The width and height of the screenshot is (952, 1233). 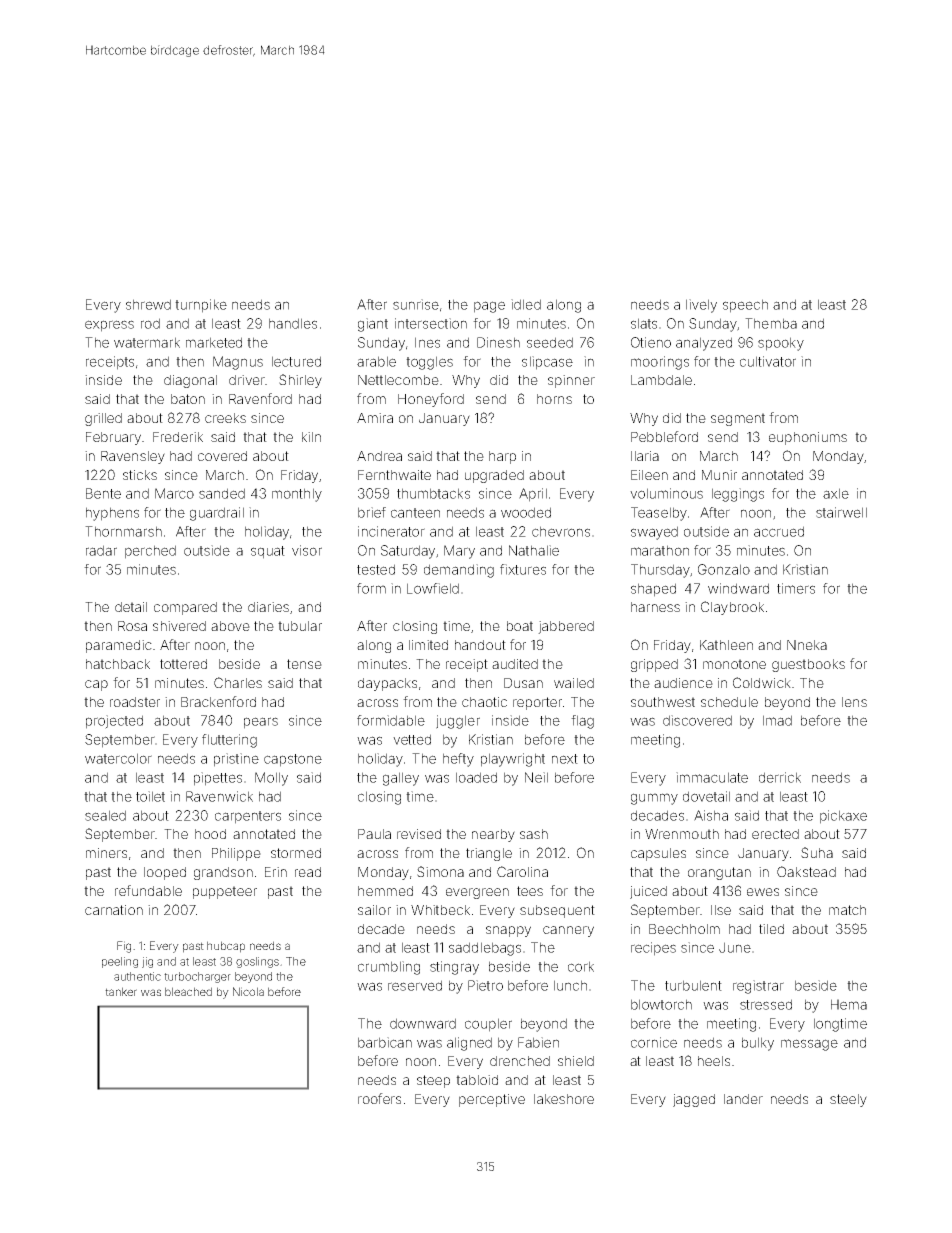 What do you see at coordinates (379, 1098) in the screenshot?
I see `roofers` at bounding box center [379, 1098].
